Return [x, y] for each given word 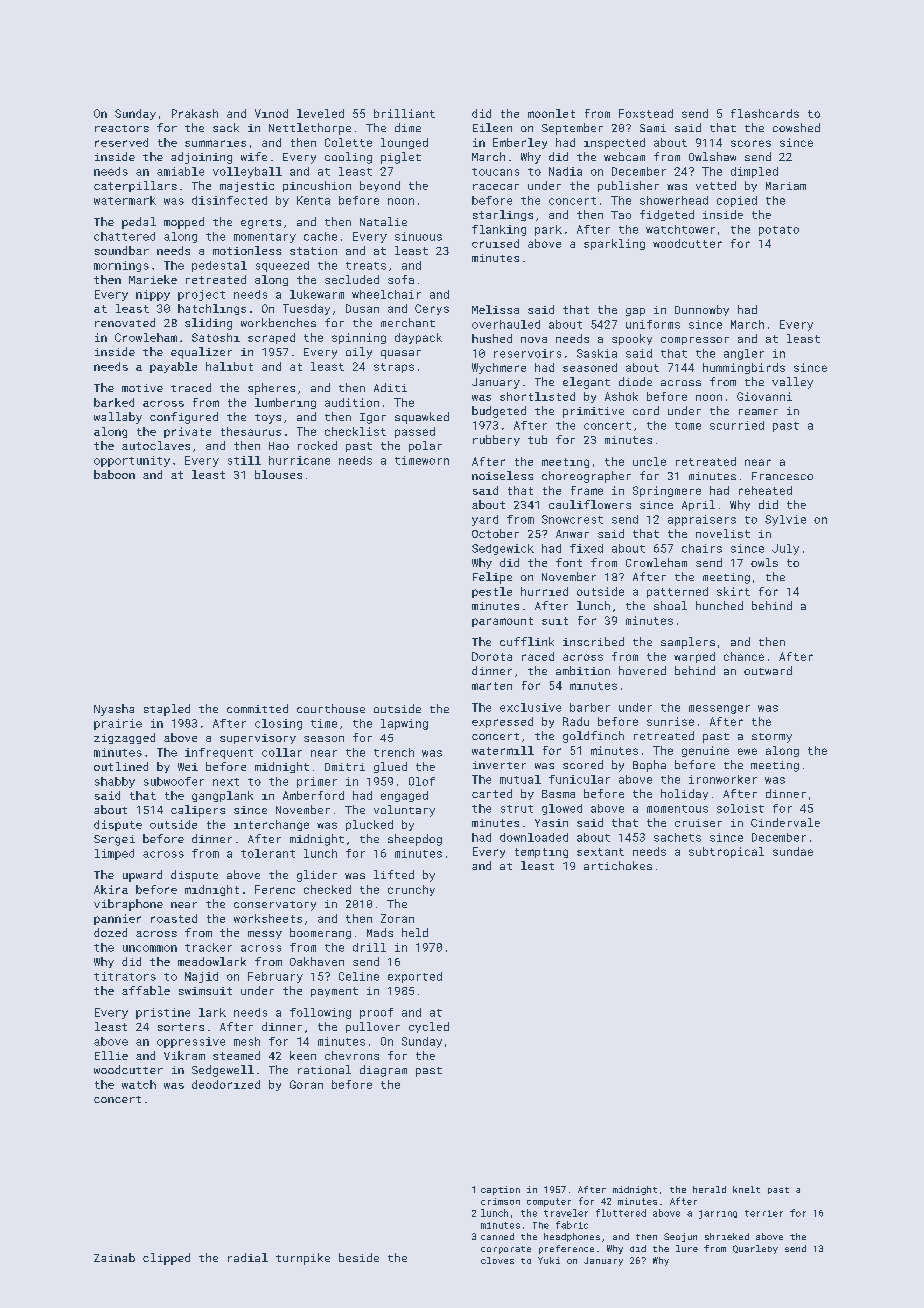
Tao [621, 215]
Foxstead [646, 113]
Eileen [492, 127]
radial [248, 1257]
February [275, 977]
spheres [271, 389]
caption [500, 1190]
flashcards [765, 113]
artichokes [618, 865]
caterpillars [135, 186]
